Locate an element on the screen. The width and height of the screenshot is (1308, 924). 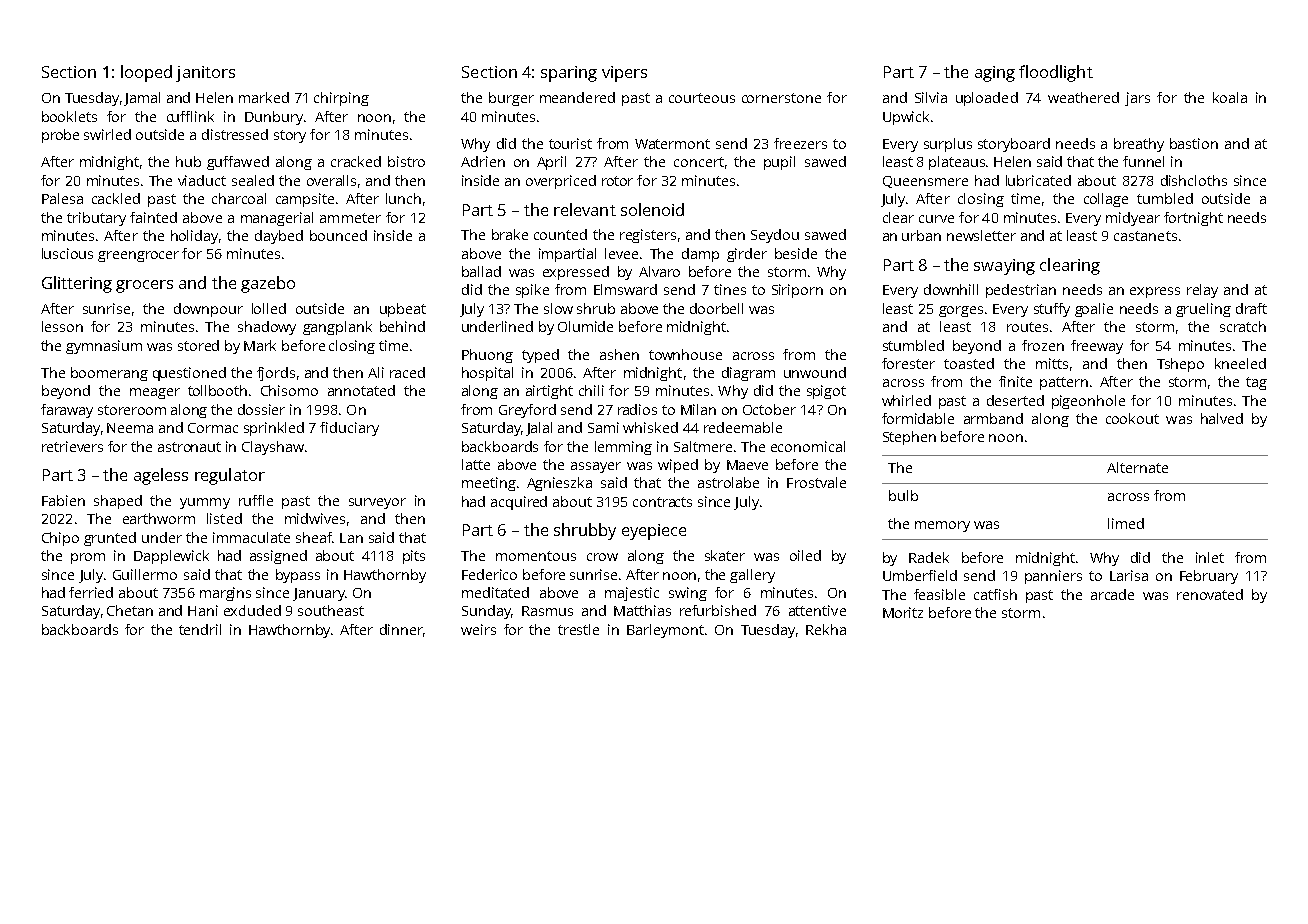
funnel is located at coordinates (1143, 161).
